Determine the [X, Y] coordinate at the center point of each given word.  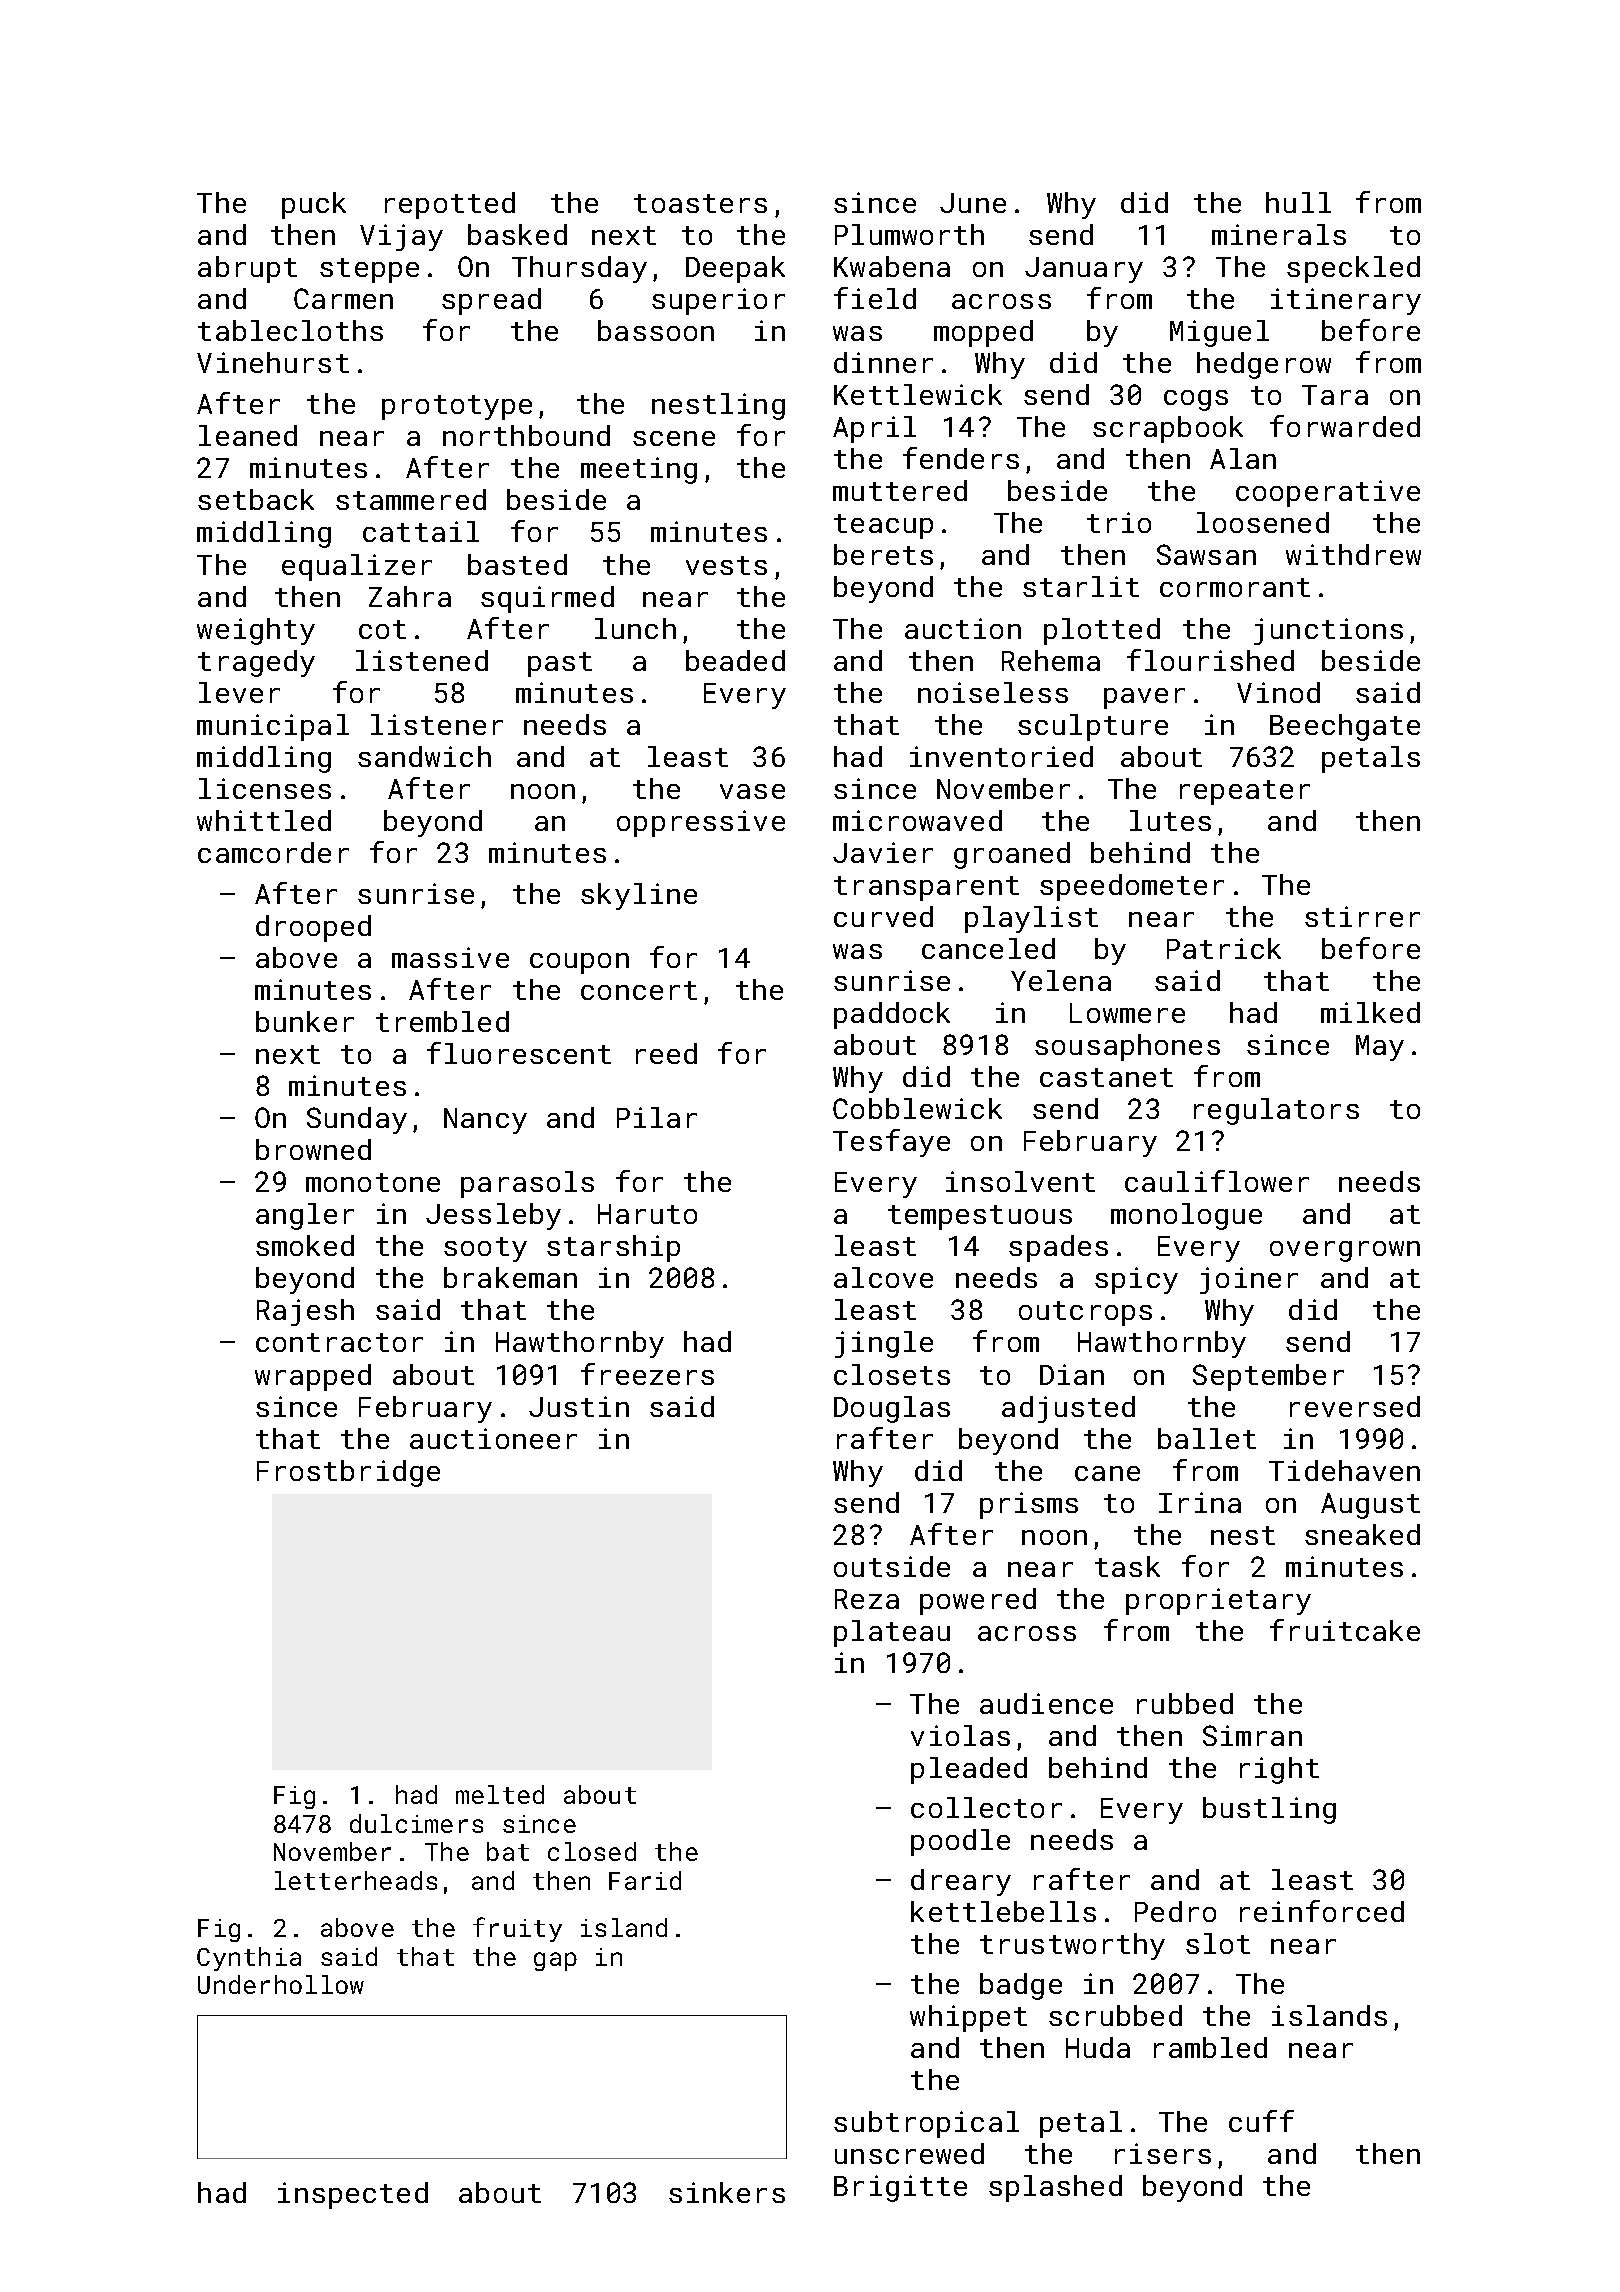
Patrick [1224, 948]
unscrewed [909, 2153]
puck [314, 205]
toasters [700, 203]
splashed [1055, 2188]
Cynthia [249, 1959]
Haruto [647, 1214]
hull [1298, 202]
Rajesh [305, 1312]
